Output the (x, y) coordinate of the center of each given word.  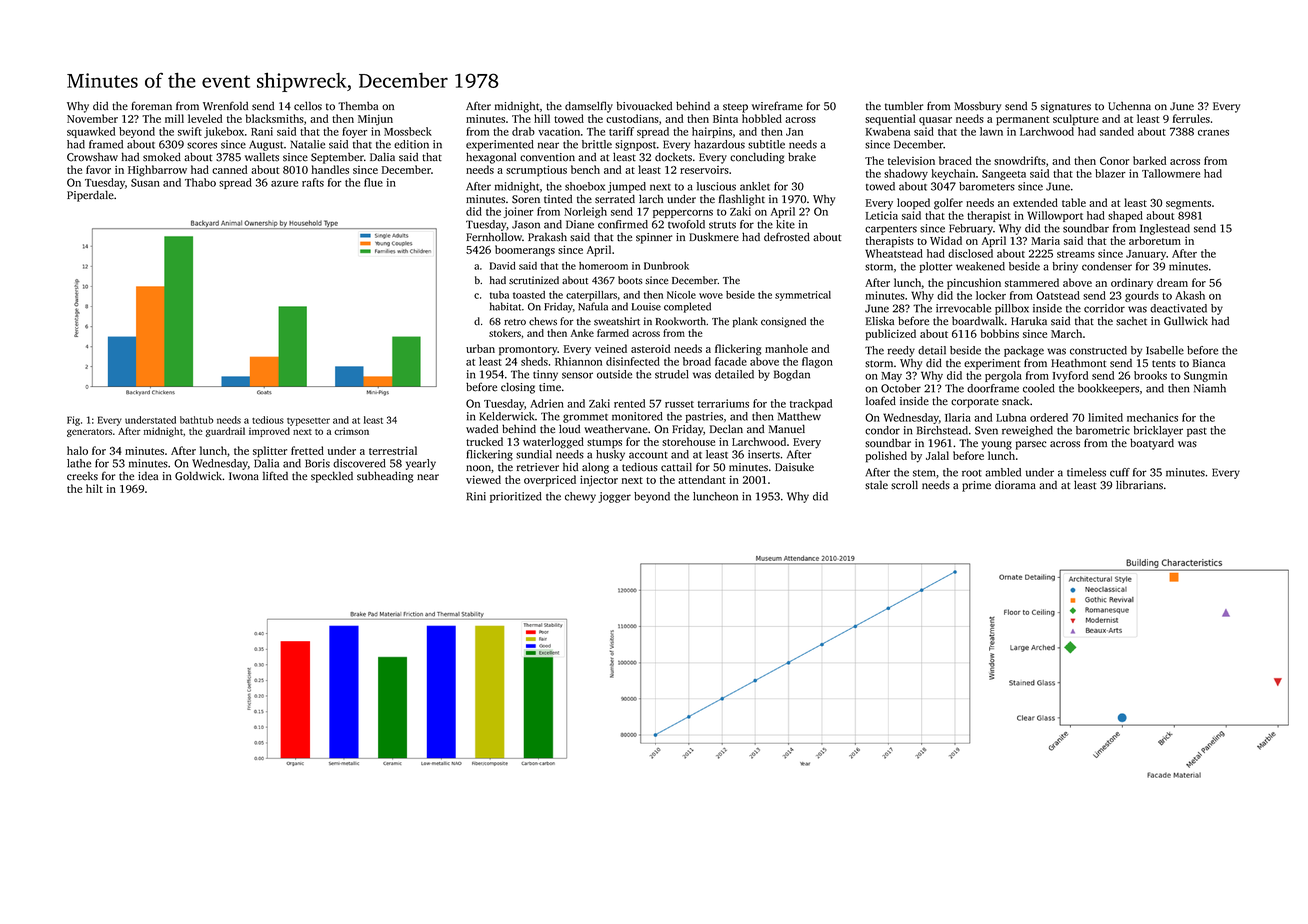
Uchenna (1129, 106)
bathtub (197, 420)
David (502, 266)
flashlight (742, 200)
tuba (499, 295)
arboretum (1155, 240)
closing (518, 388)
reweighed (1027, 431)
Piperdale (90, 196)
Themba (358, 106)
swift (190, 131)
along (595, 468)
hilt (94, 488)
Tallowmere (1171, 173)
